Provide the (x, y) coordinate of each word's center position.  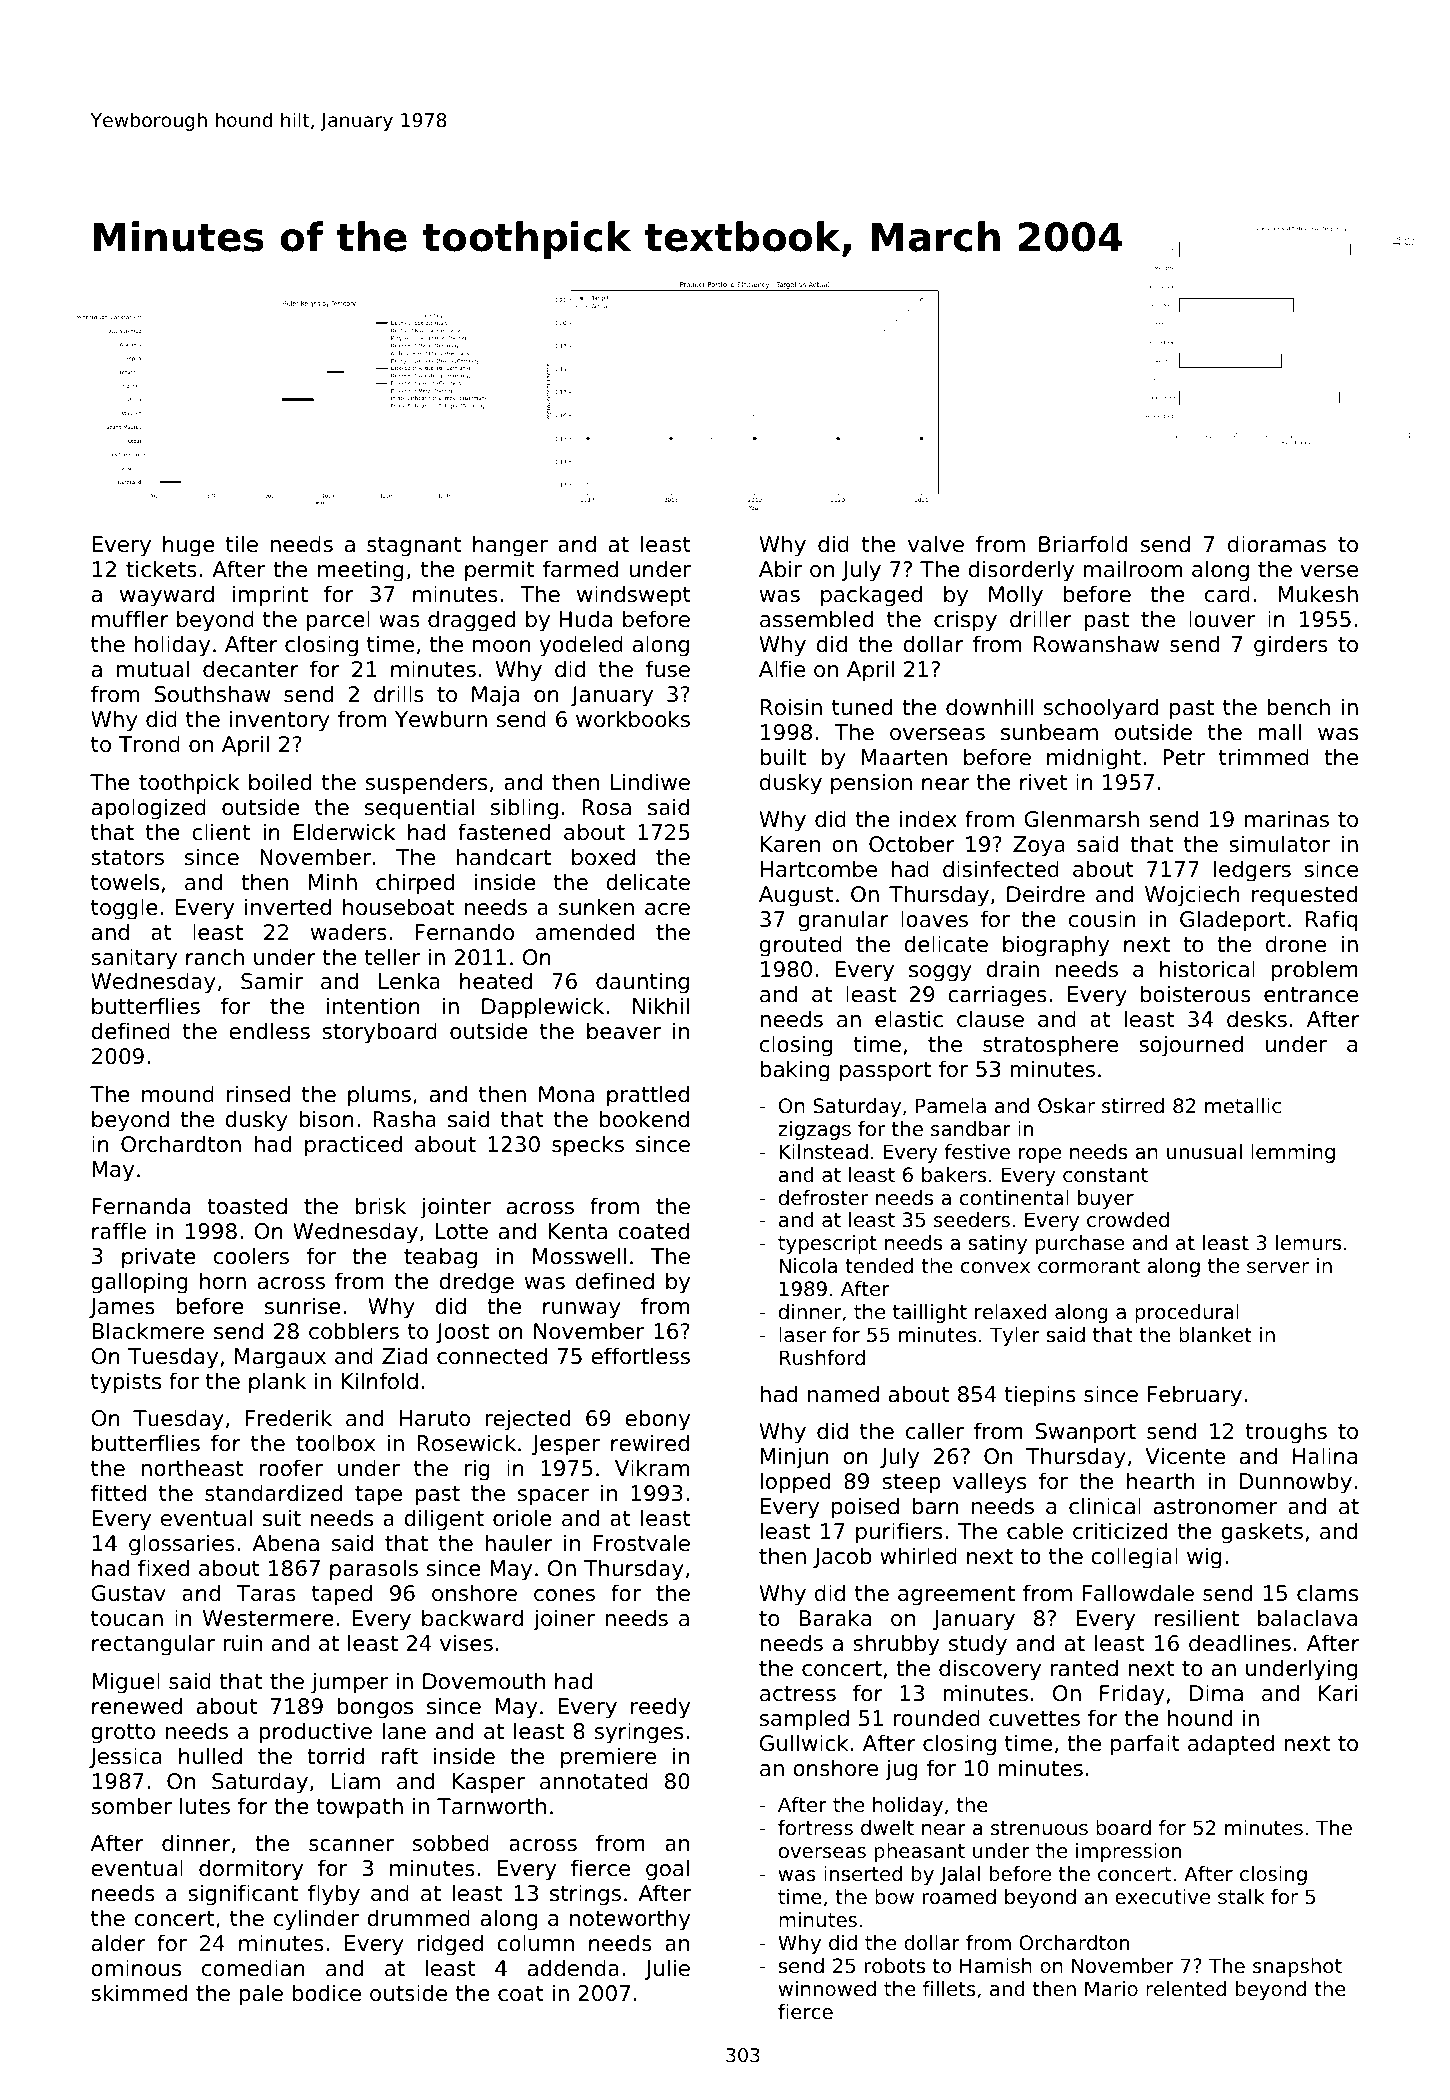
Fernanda (141, 1206)
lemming (1293, 1153)
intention (373, 1006)
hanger (510, 546)
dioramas (1277, 544)
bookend (644, 1119)
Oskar (1066, 1106)
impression (1128, 1852)
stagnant (414, 547)
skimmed (139, 1993)
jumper (349, 1683)
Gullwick (804, 1743)
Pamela (951, 1106)
